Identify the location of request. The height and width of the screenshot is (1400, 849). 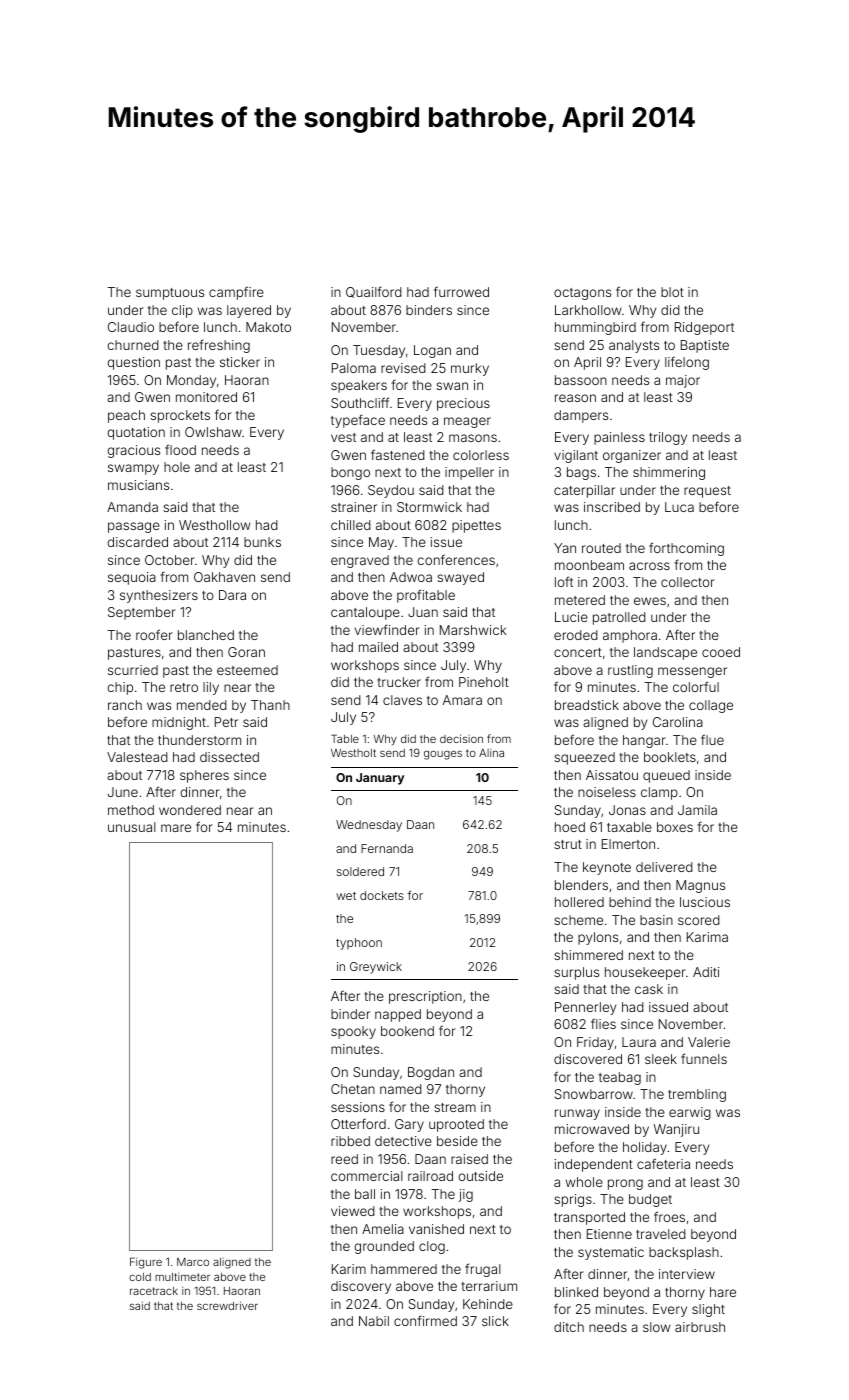
(707, 492).
